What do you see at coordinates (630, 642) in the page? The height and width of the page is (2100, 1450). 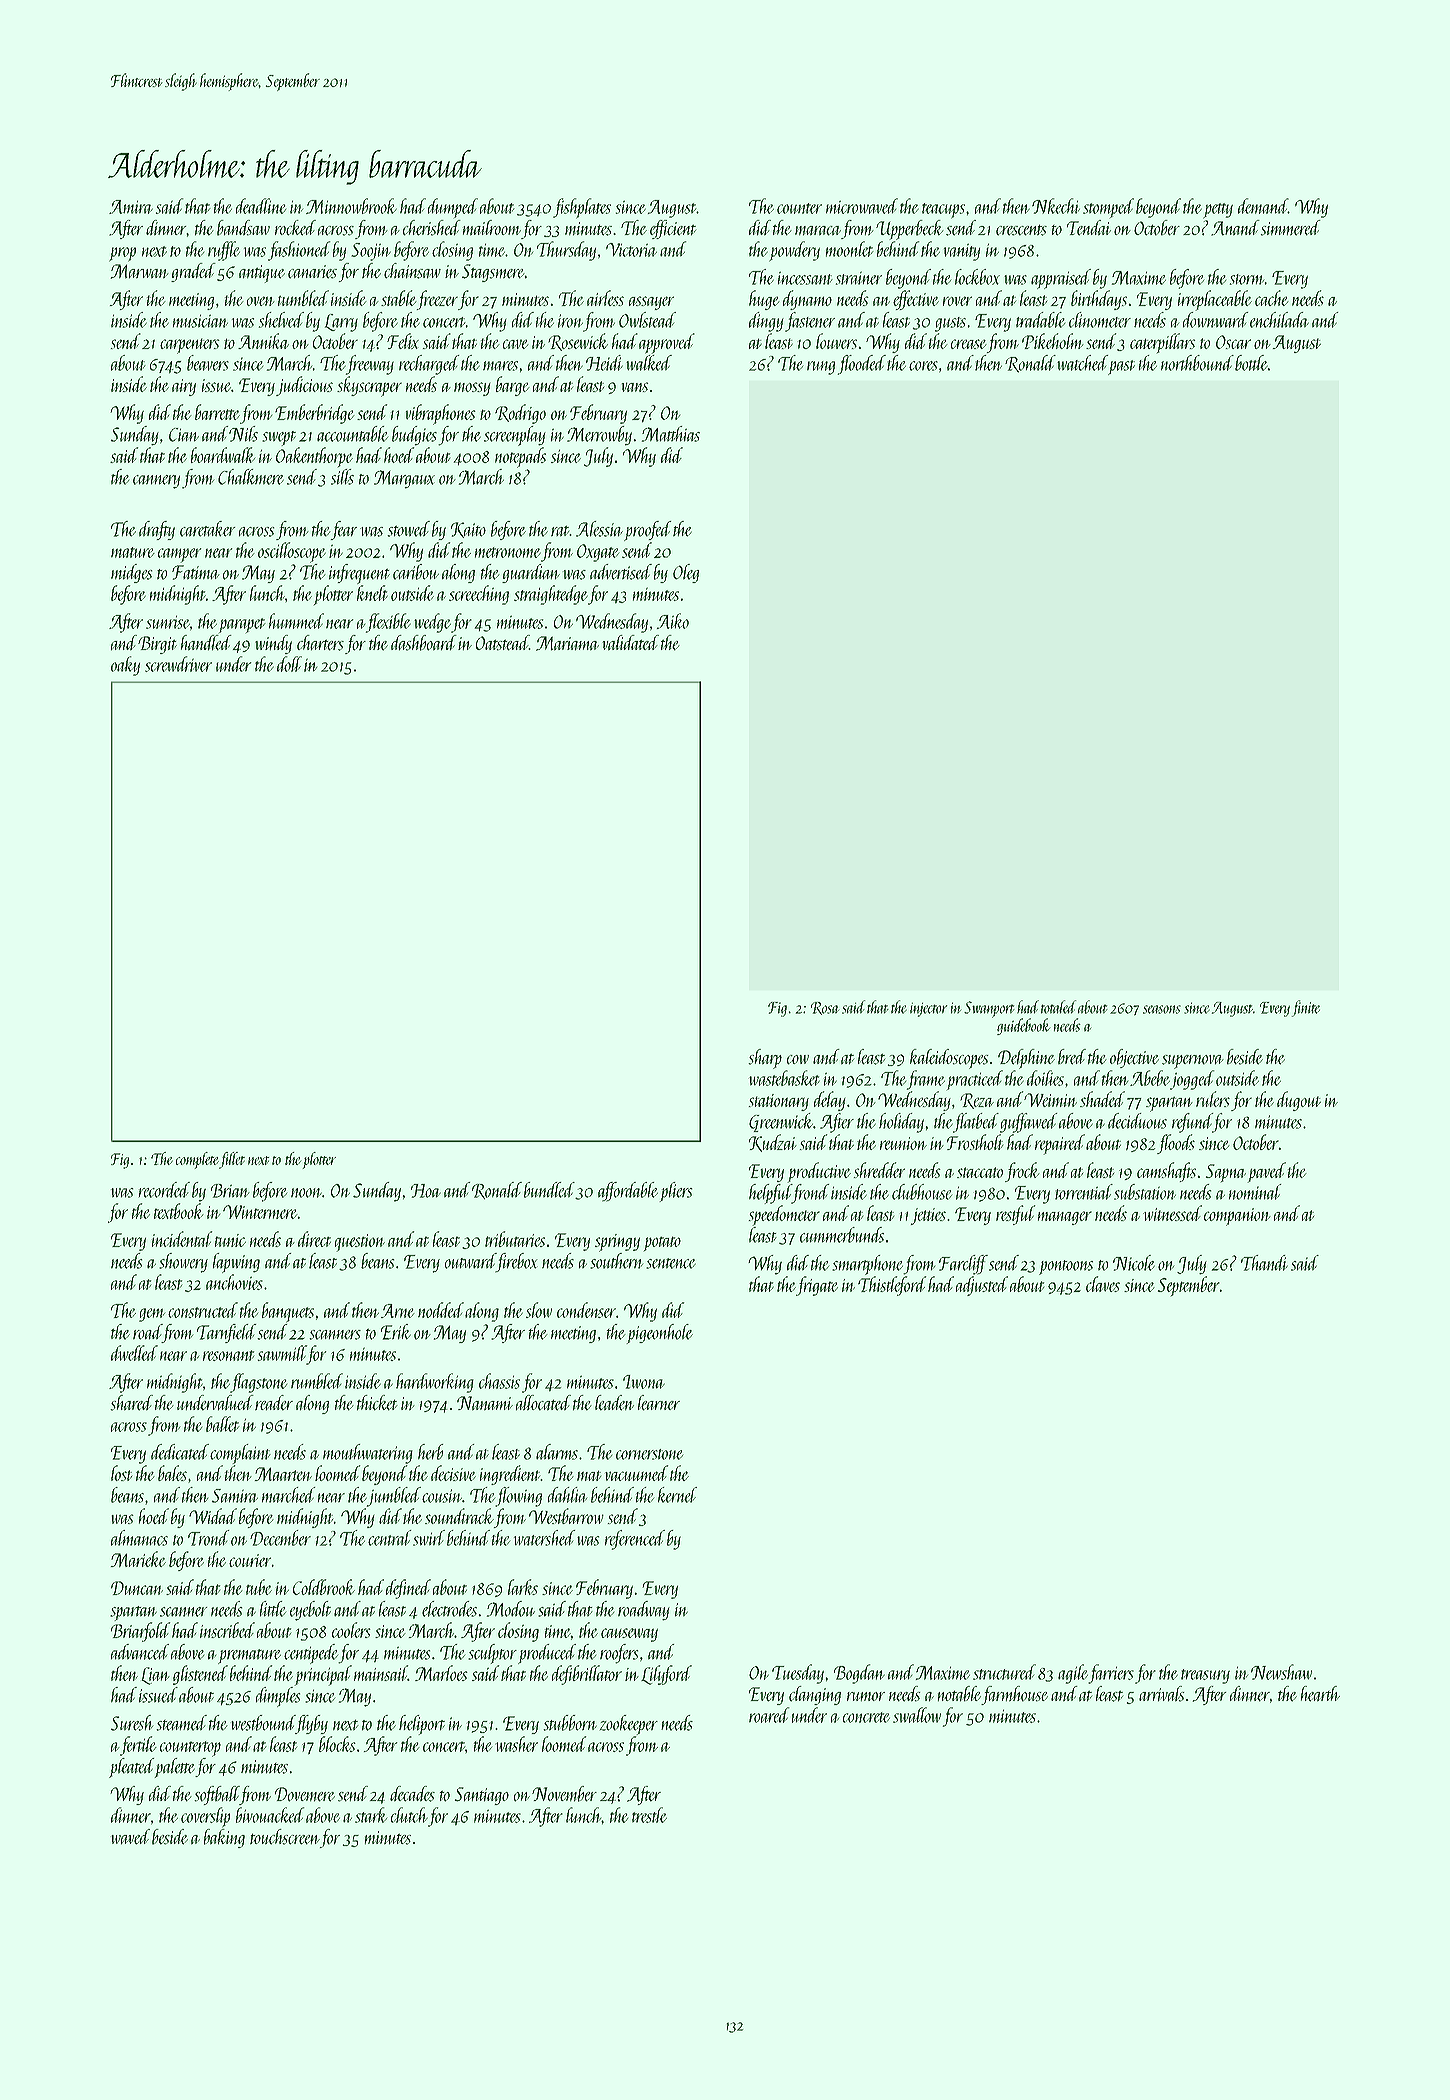 I see `validated` at bounding box center [630, 642].
